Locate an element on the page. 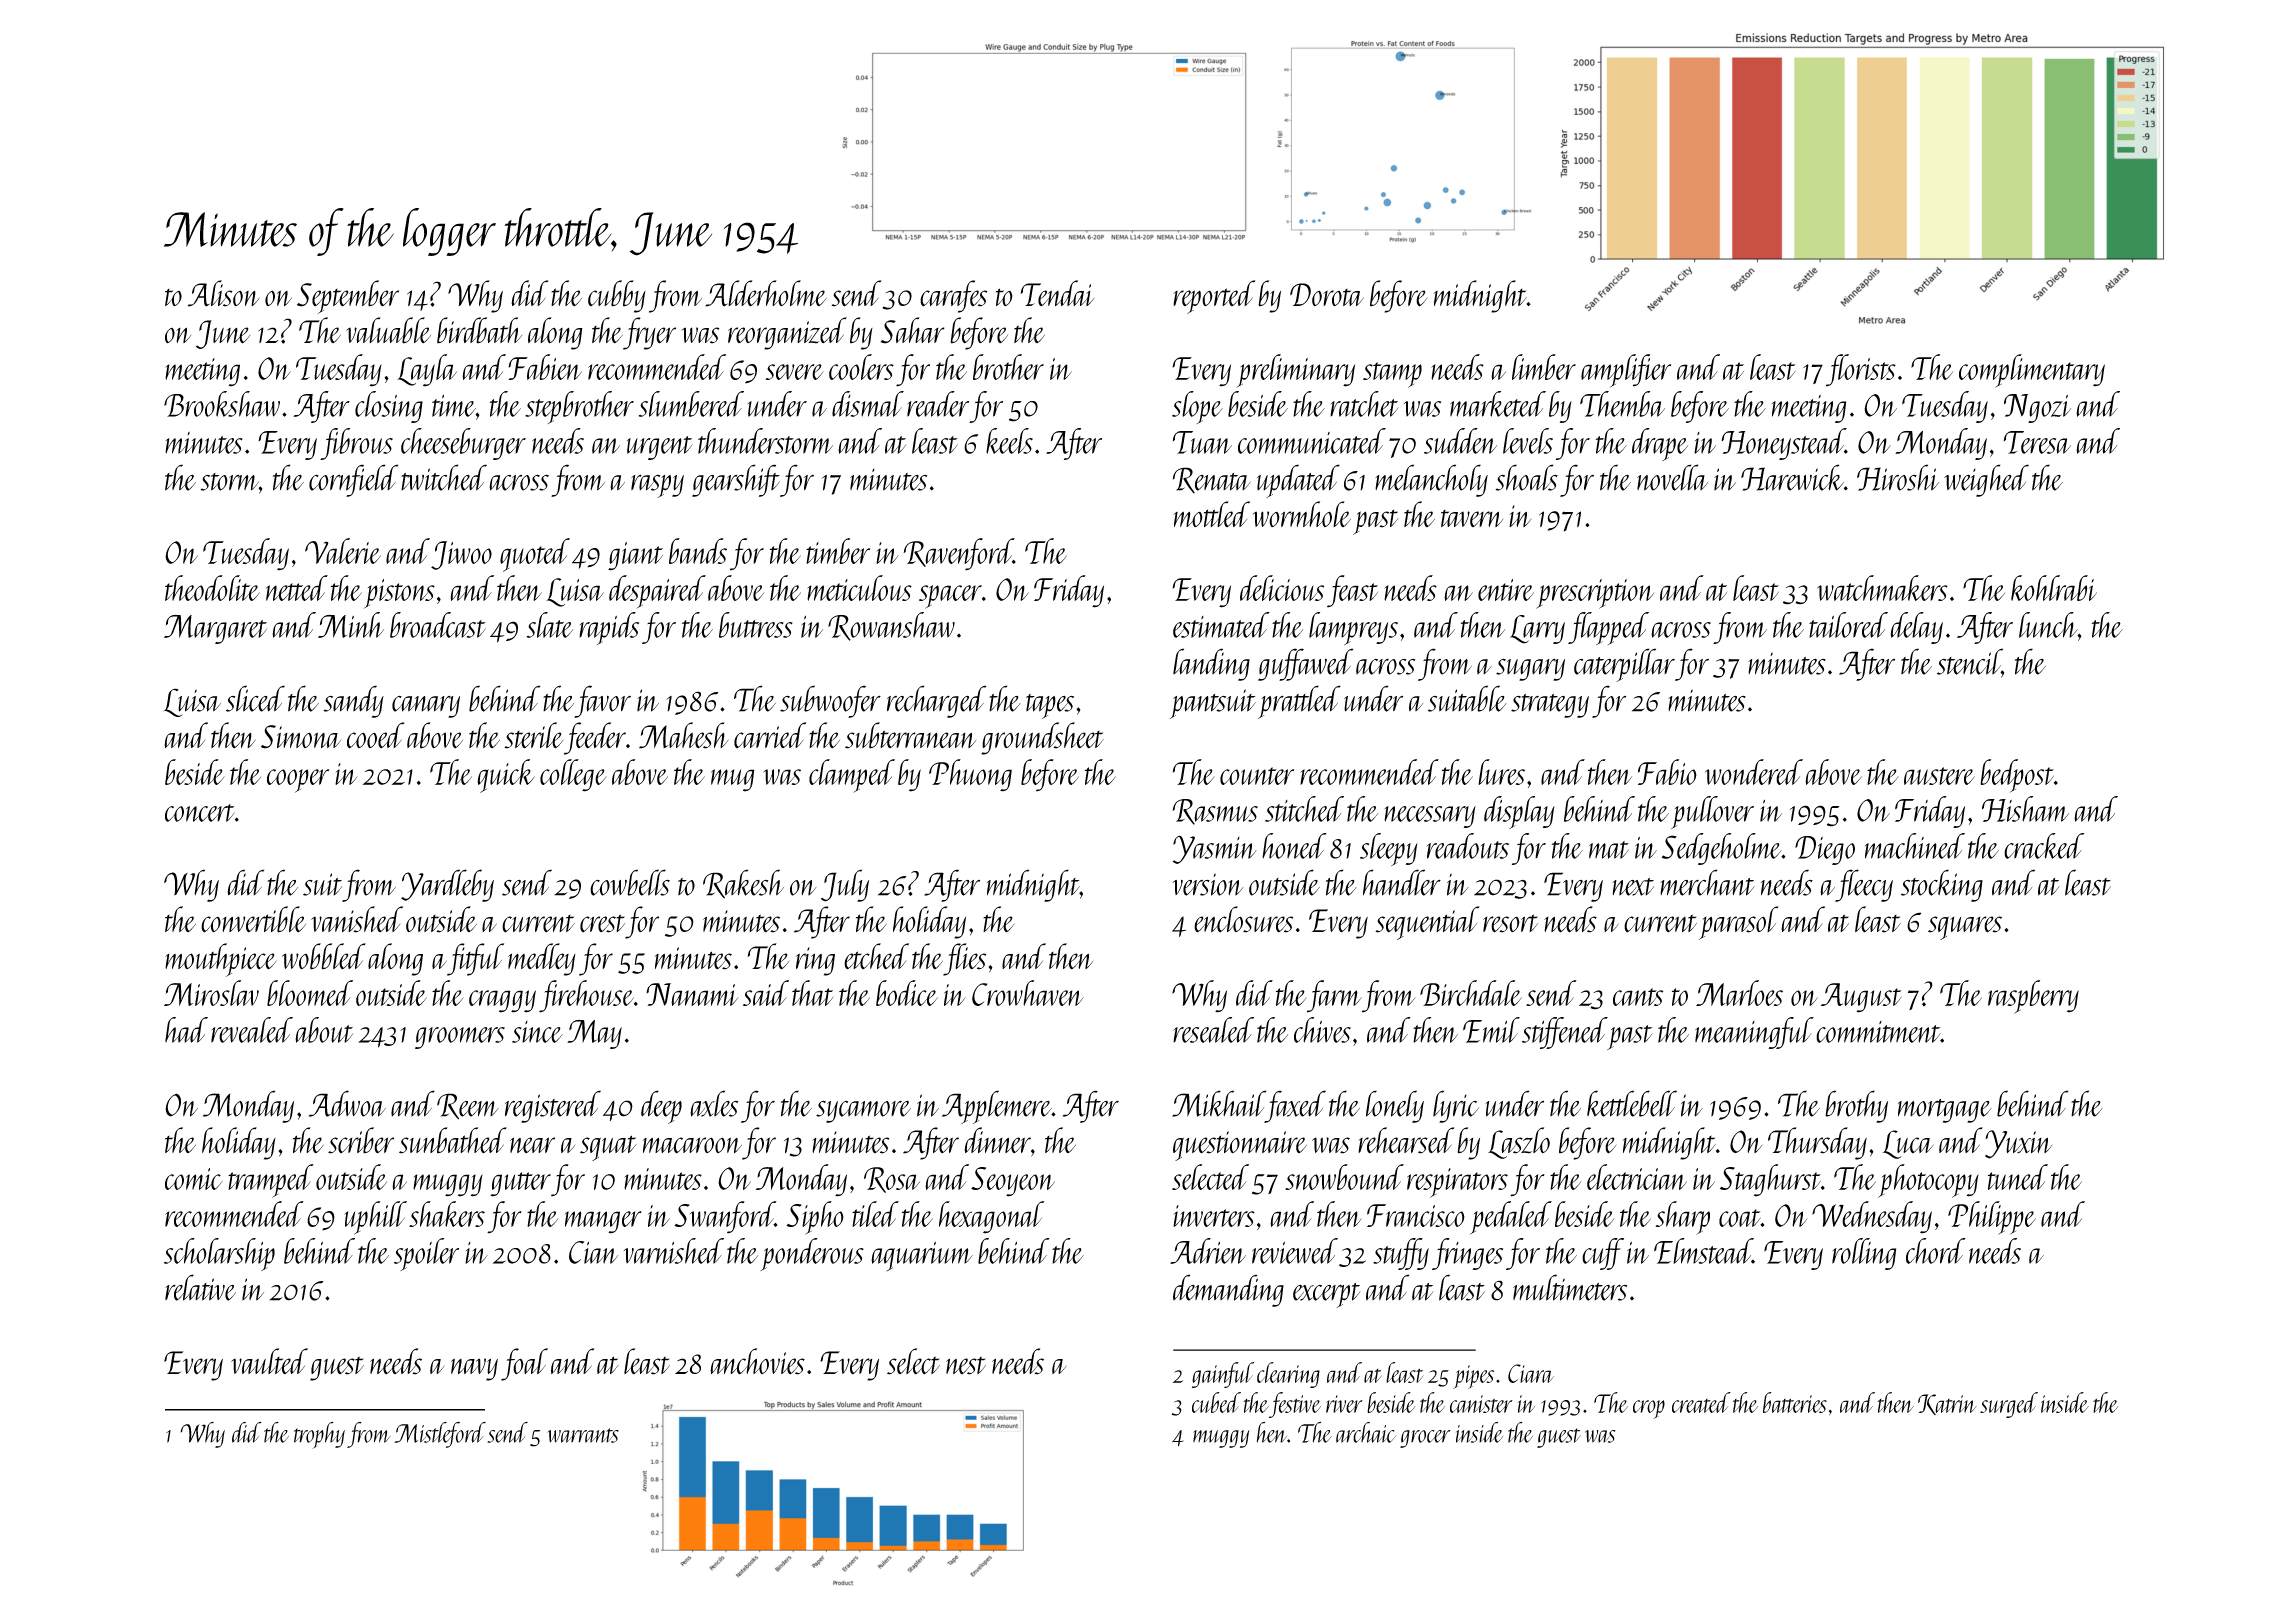 Image resolution: width=2292 pixels, height=1620 pixels. delicious is located at coordinates (1282, 588).
